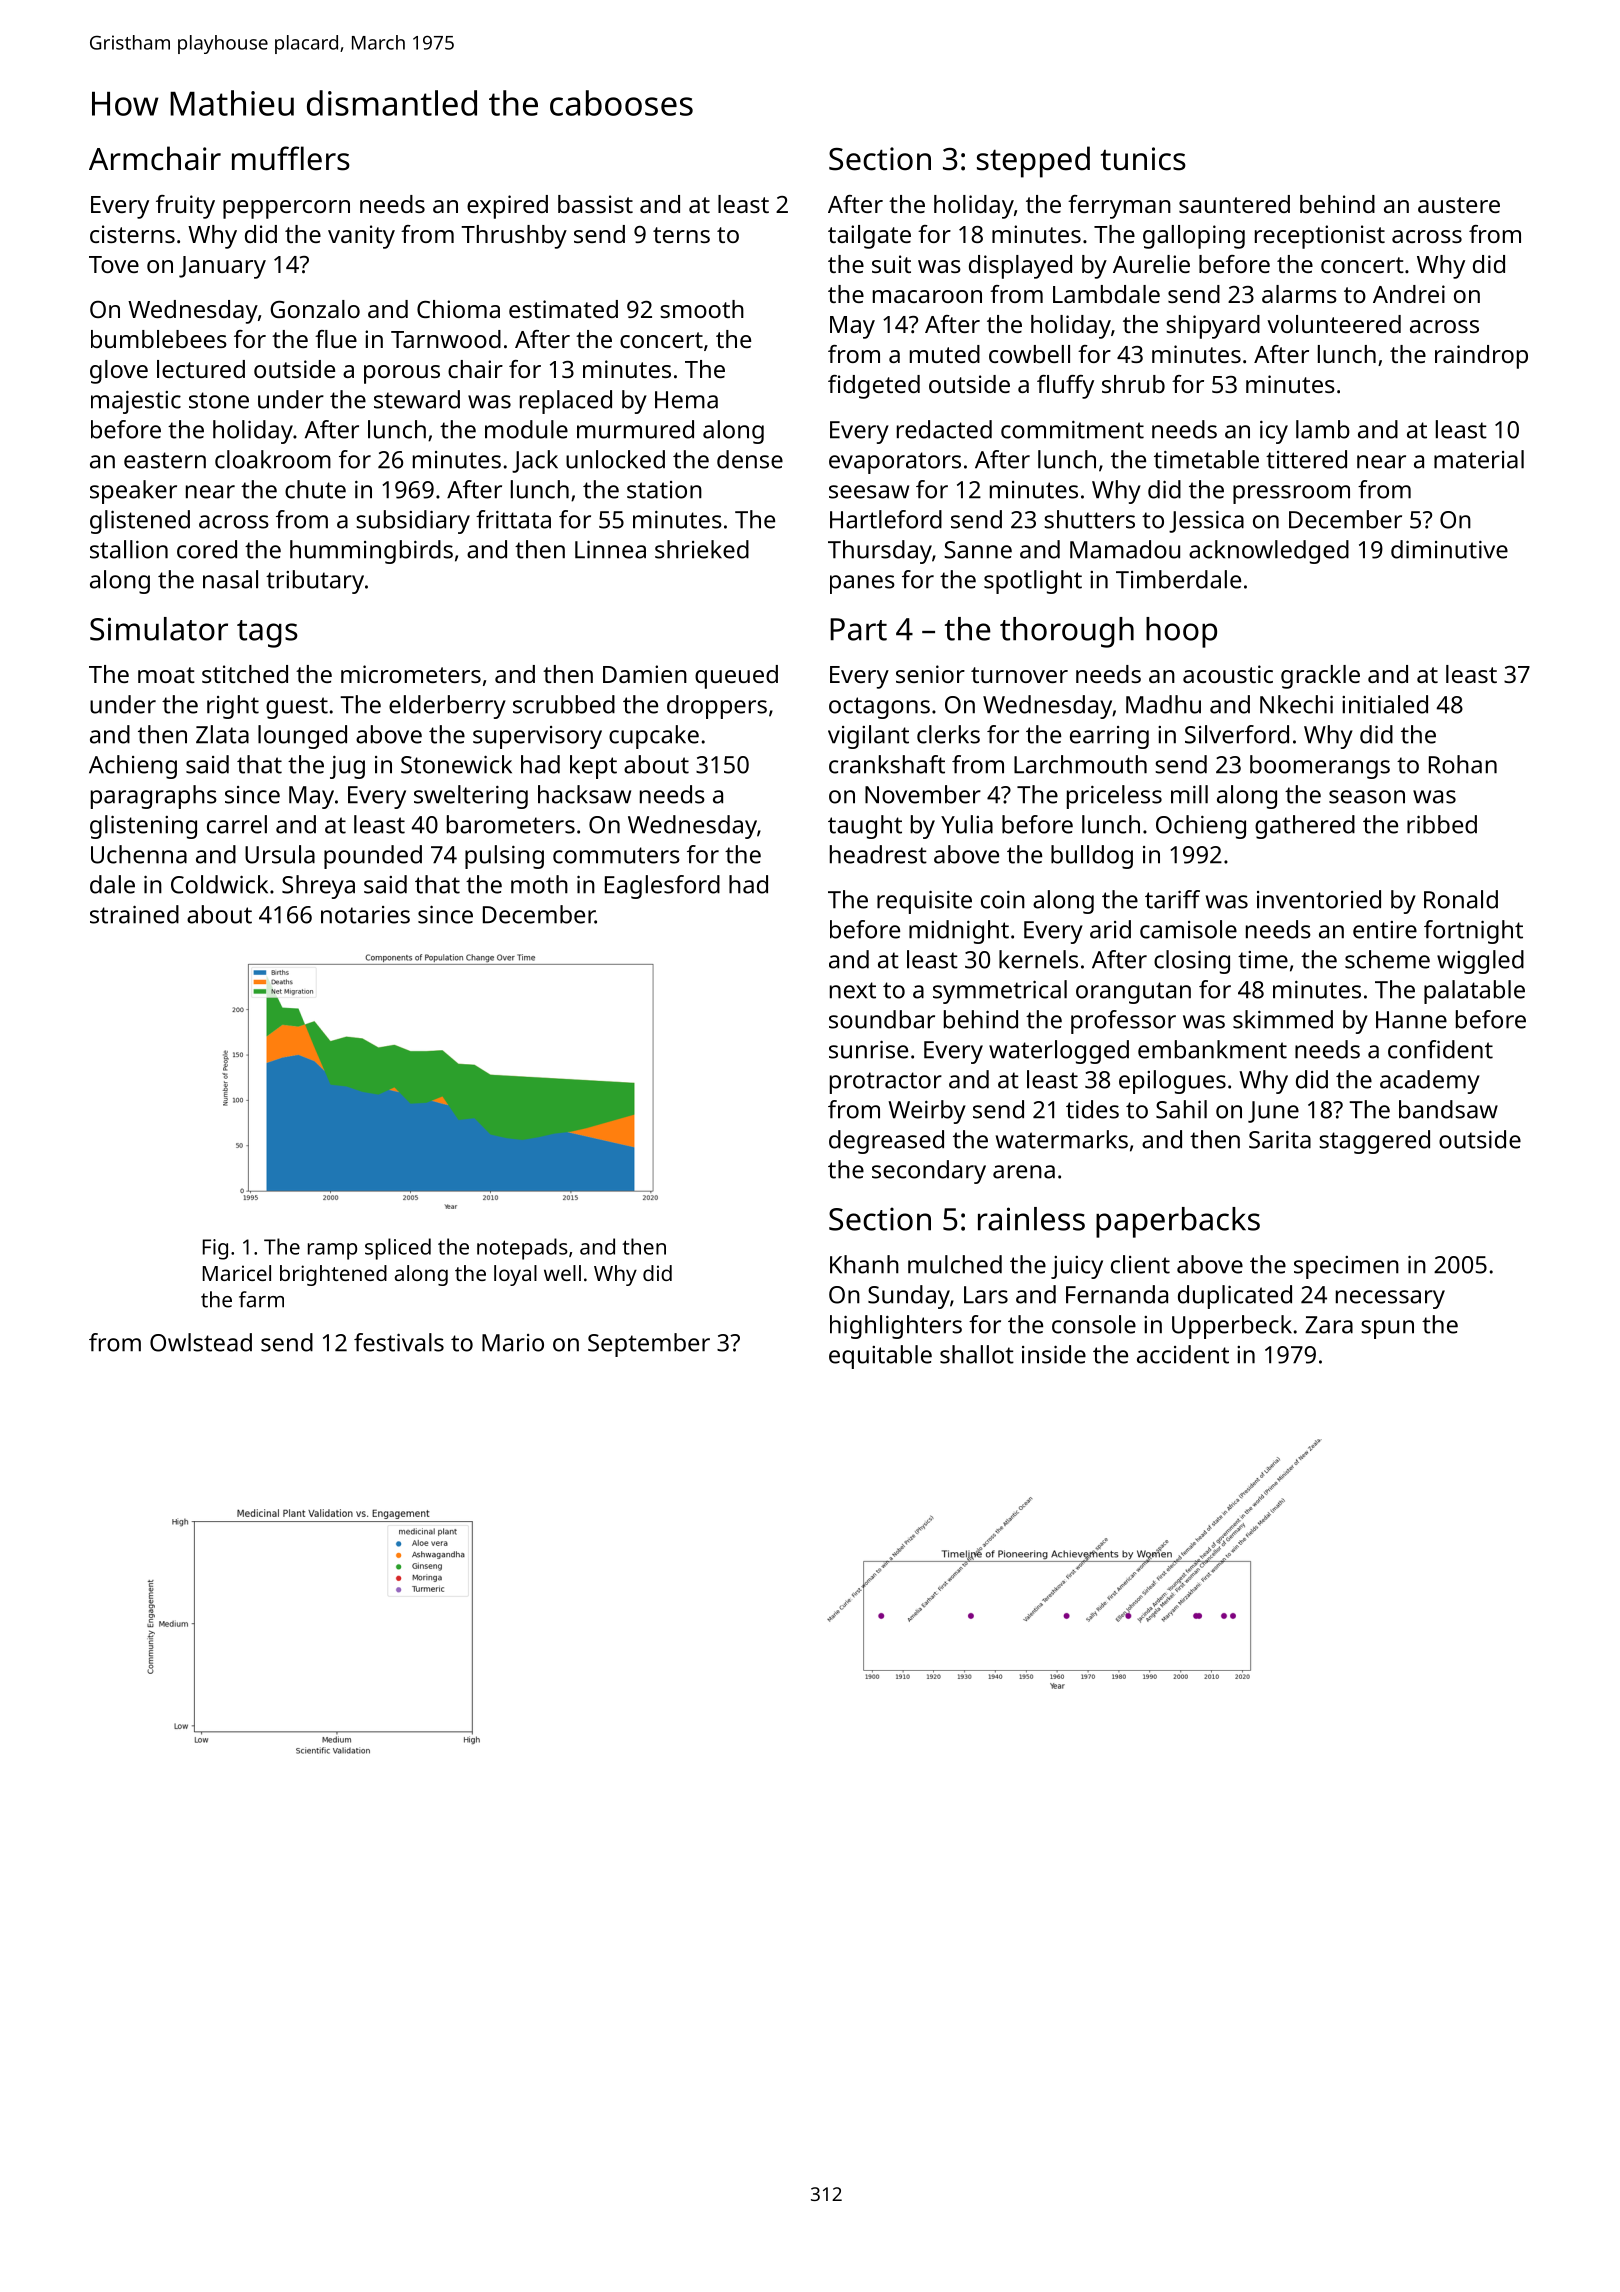 This screenshot has height=2292, width=1620. I want to click on mufflers, so click(291, 158).
